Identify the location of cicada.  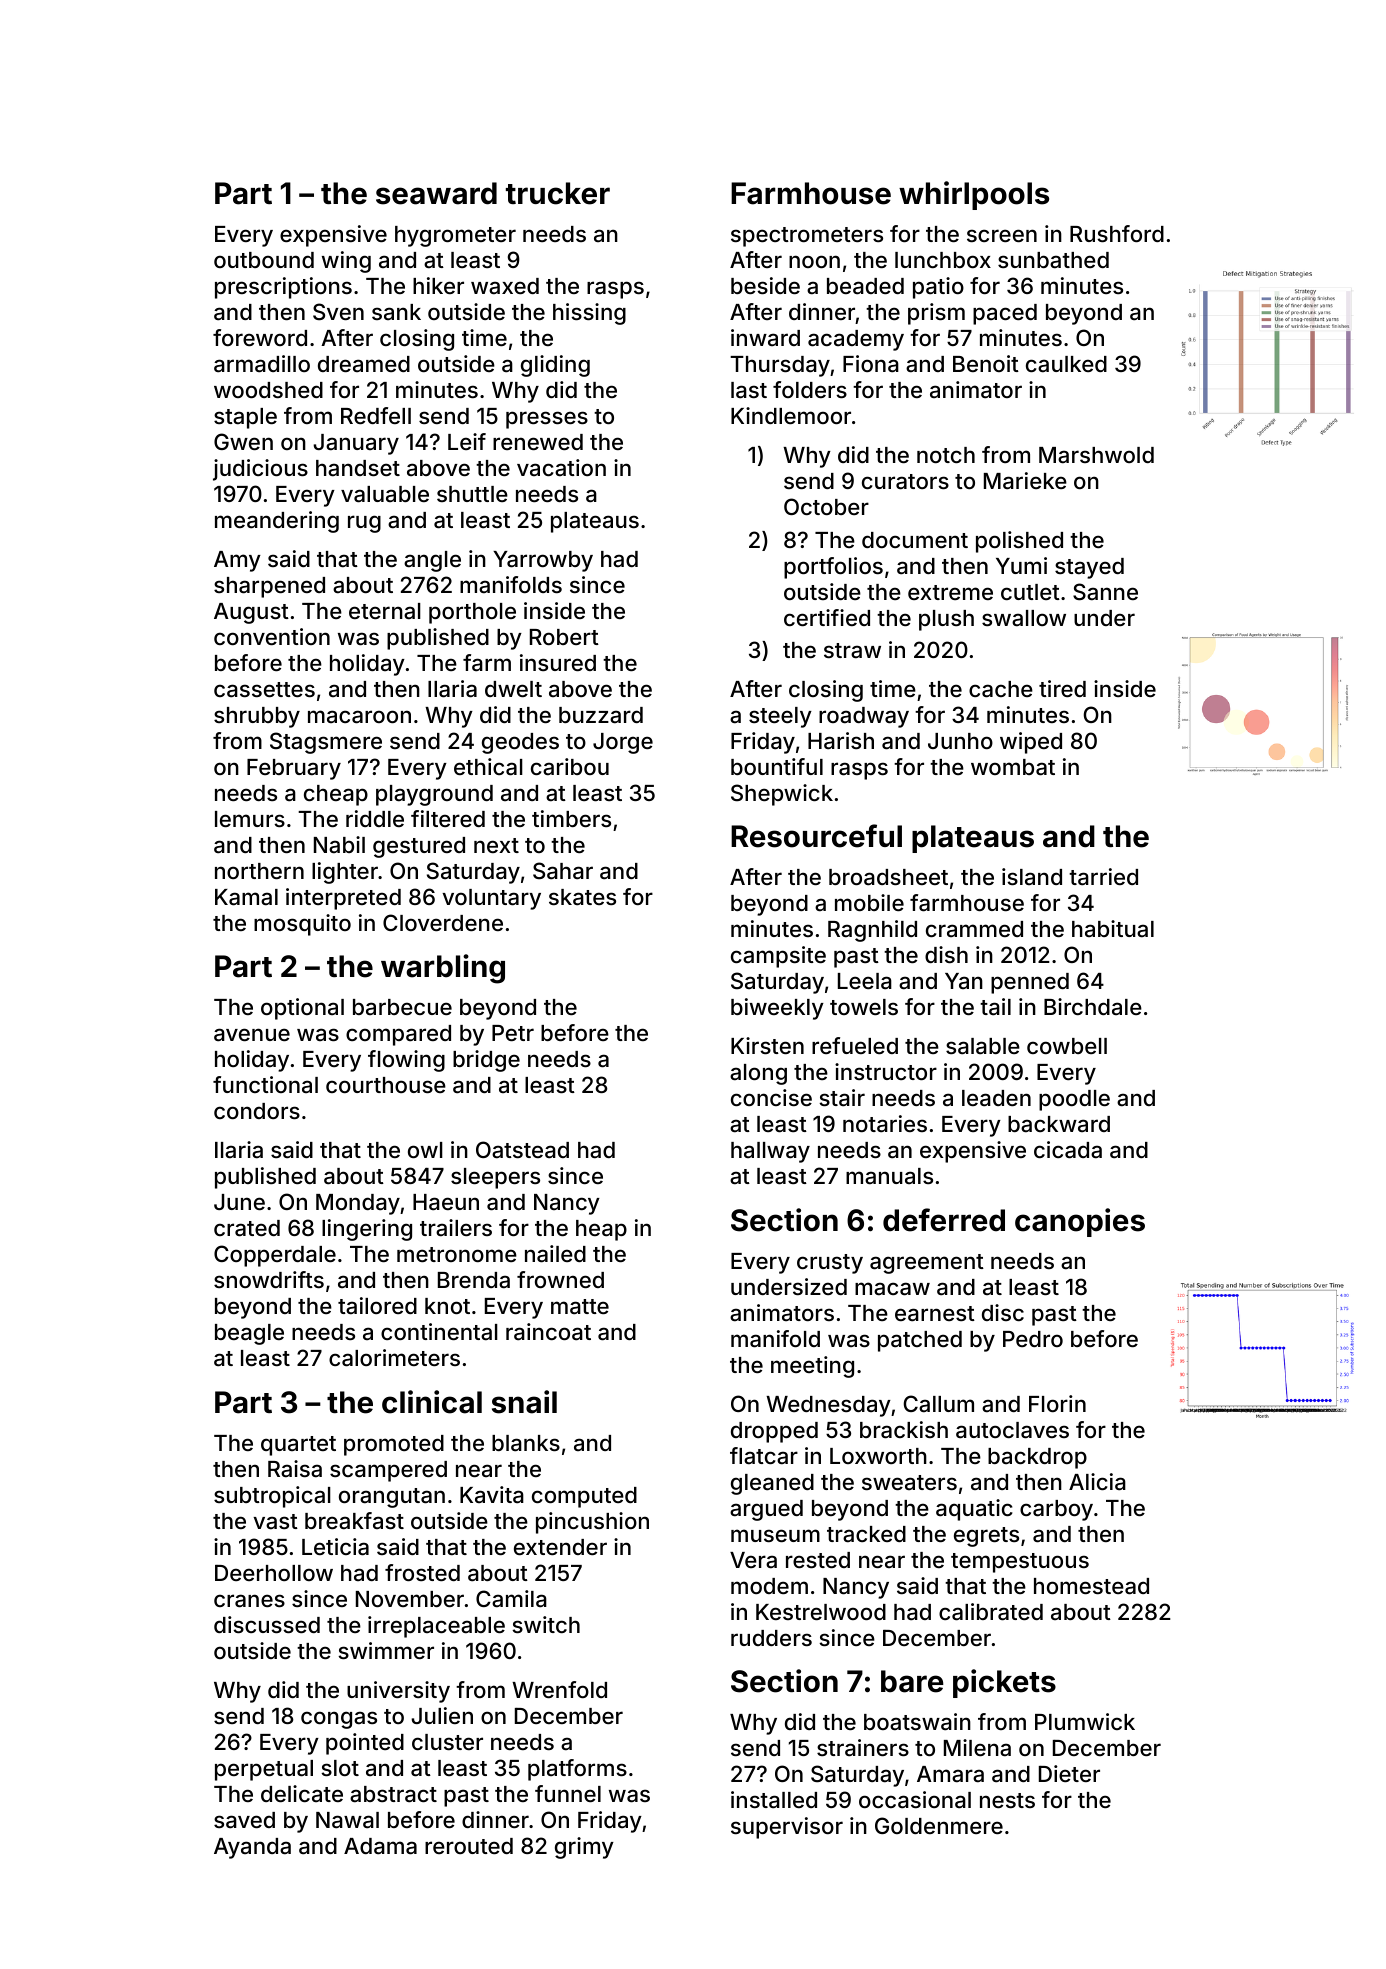
(1068, 1150).
